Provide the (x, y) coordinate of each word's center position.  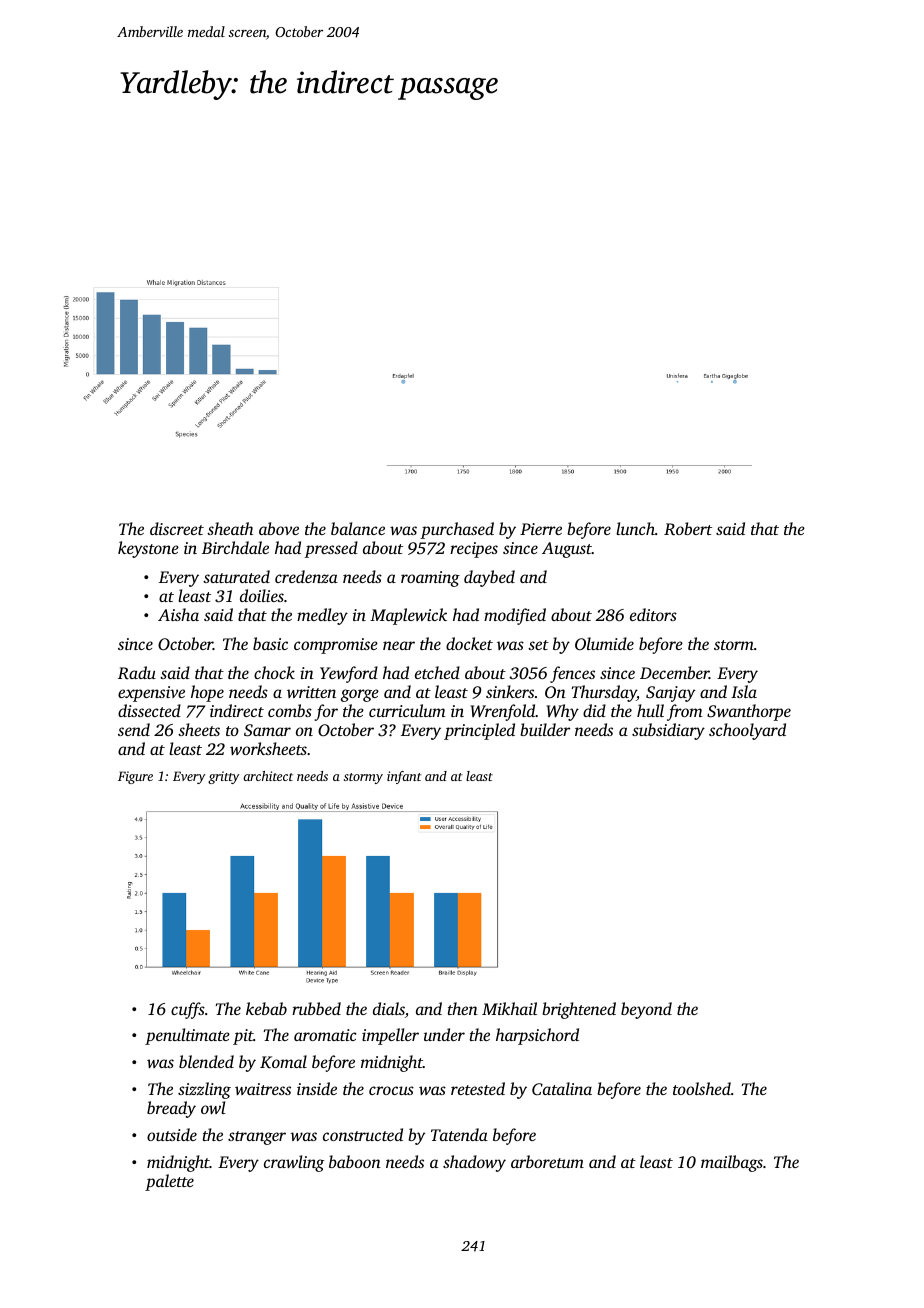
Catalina (562, 1088)
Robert (688, 529)
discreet (177, 528)
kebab (266, 1008)
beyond (646, 1010)
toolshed (702, 1088)
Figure (135, 777)
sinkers (510, 691)
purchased (457, 530)
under (444, 1034)
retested (478, 1088)
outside (172, 1134)
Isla (744, 691)
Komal (283, 1062)
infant (404, 777)
